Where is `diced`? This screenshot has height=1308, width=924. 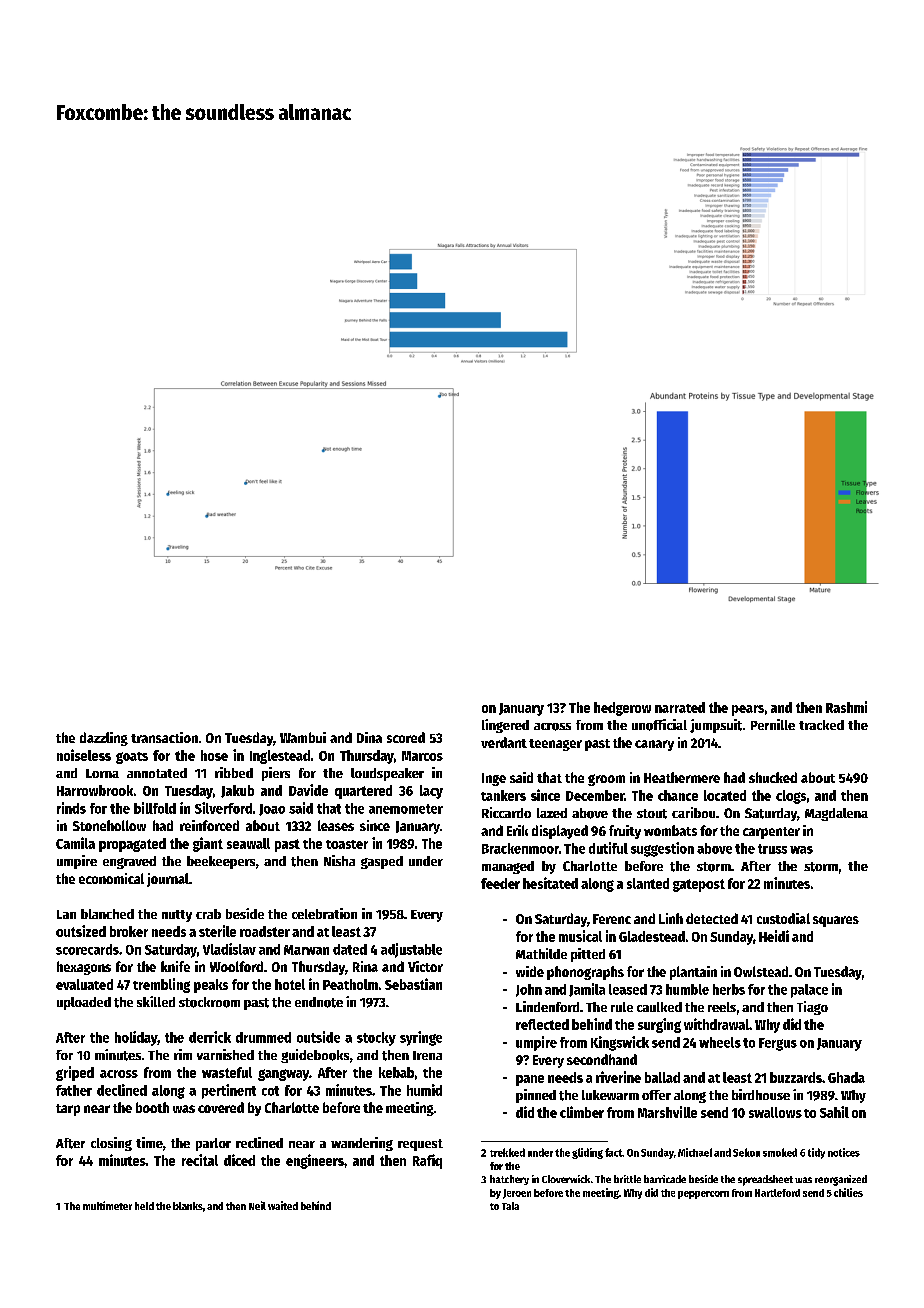 diced is located at coordinates (239, 1160).
